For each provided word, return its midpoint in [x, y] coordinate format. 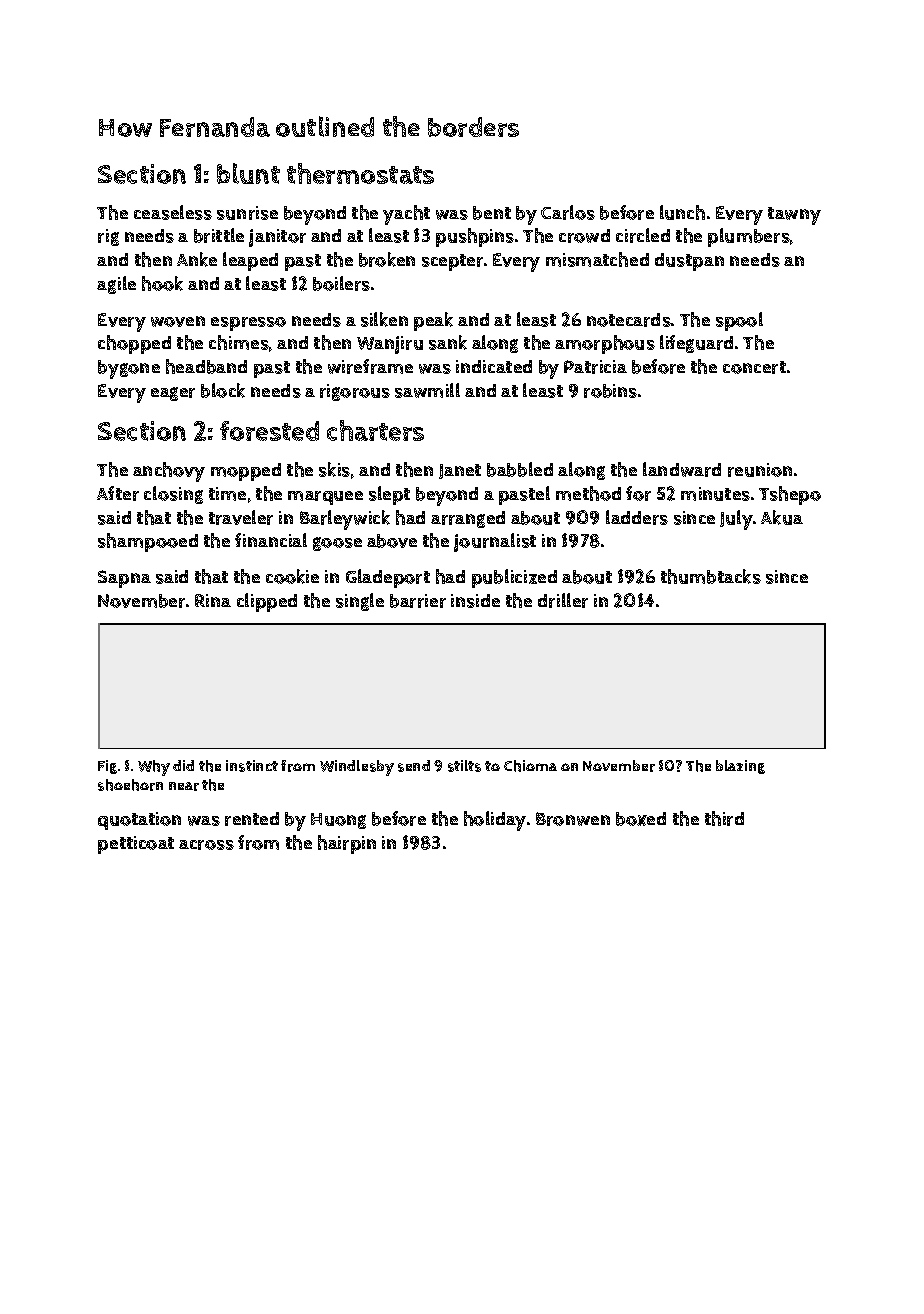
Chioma [530, 766]
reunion [760, 470]
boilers [341, 283]
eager [173, 394]
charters [375, 430]
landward [682, 469]
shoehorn [130, 785]
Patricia [595, 367]
